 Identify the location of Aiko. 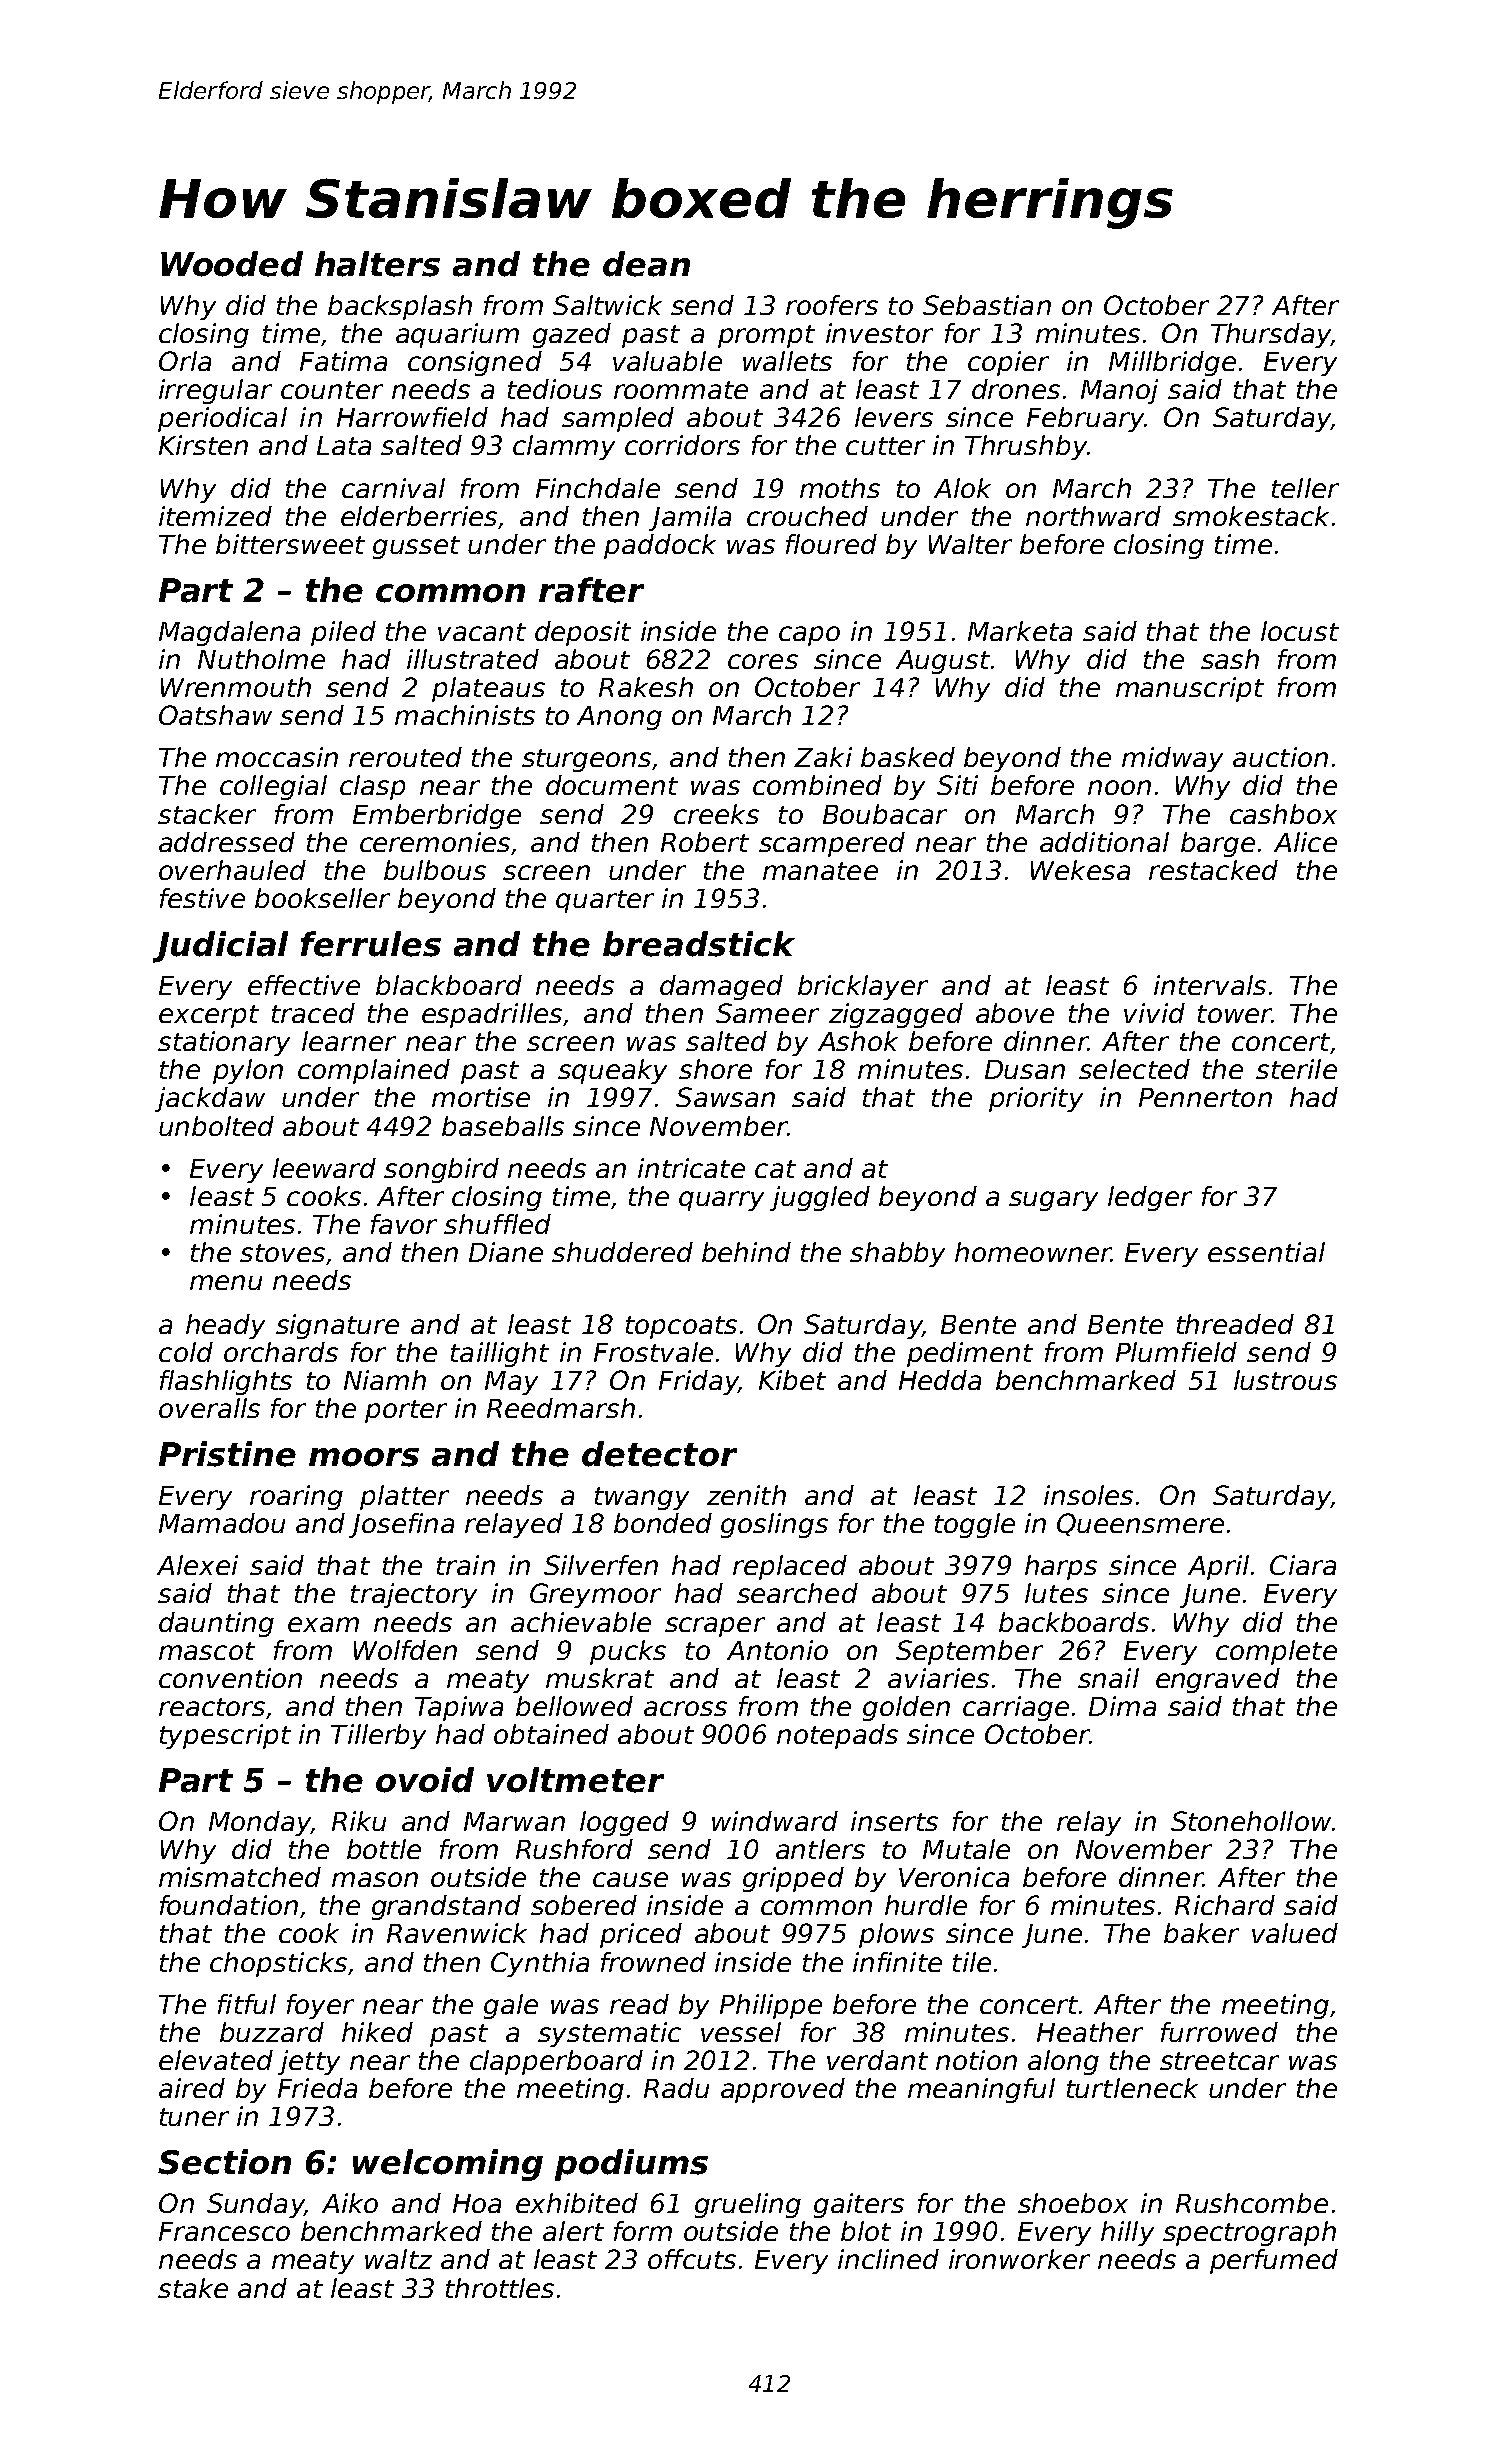
(350, 2203).
